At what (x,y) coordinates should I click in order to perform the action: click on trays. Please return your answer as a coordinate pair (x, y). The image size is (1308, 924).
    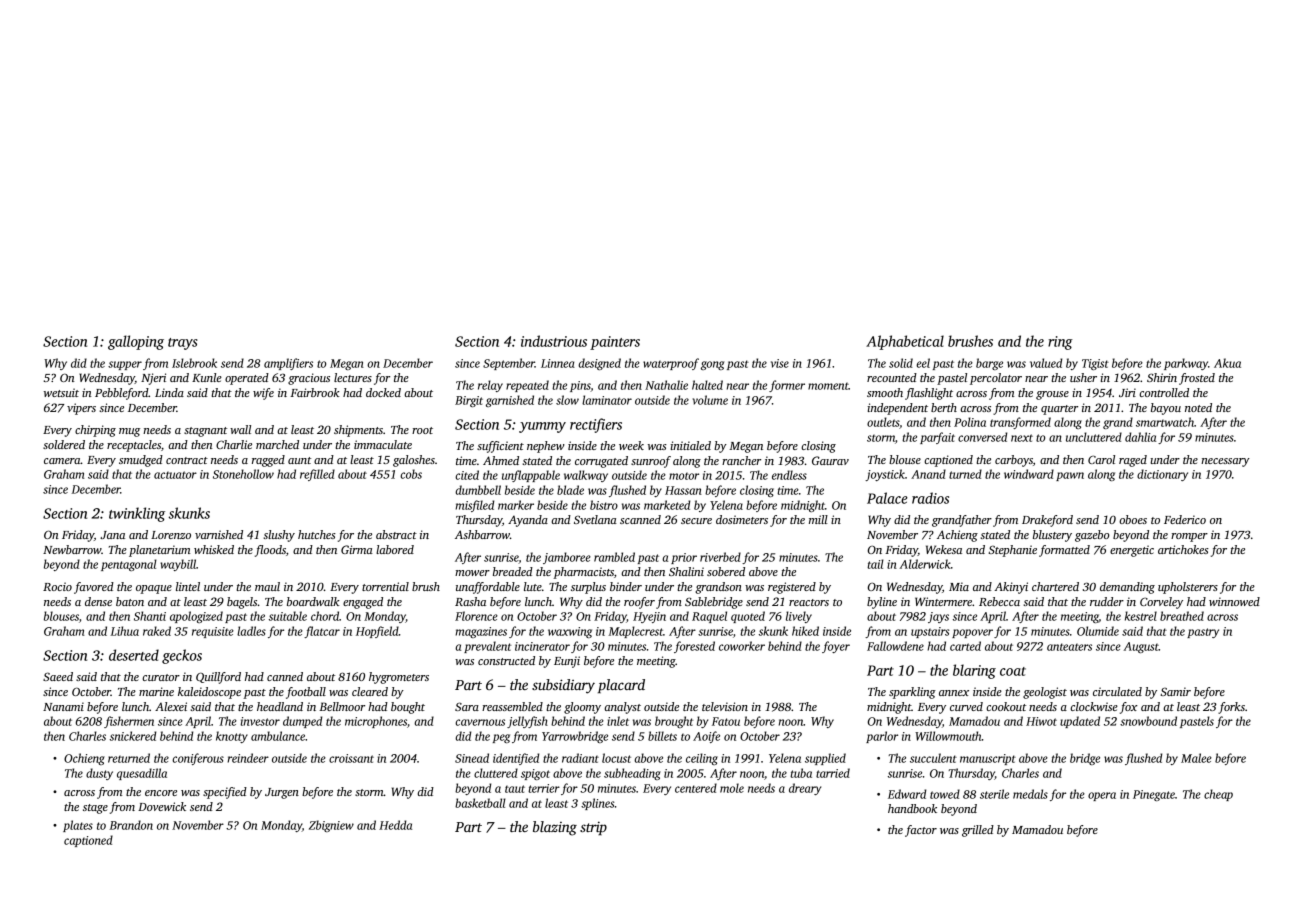
    Looking at the image, I should click on (183, 344).
